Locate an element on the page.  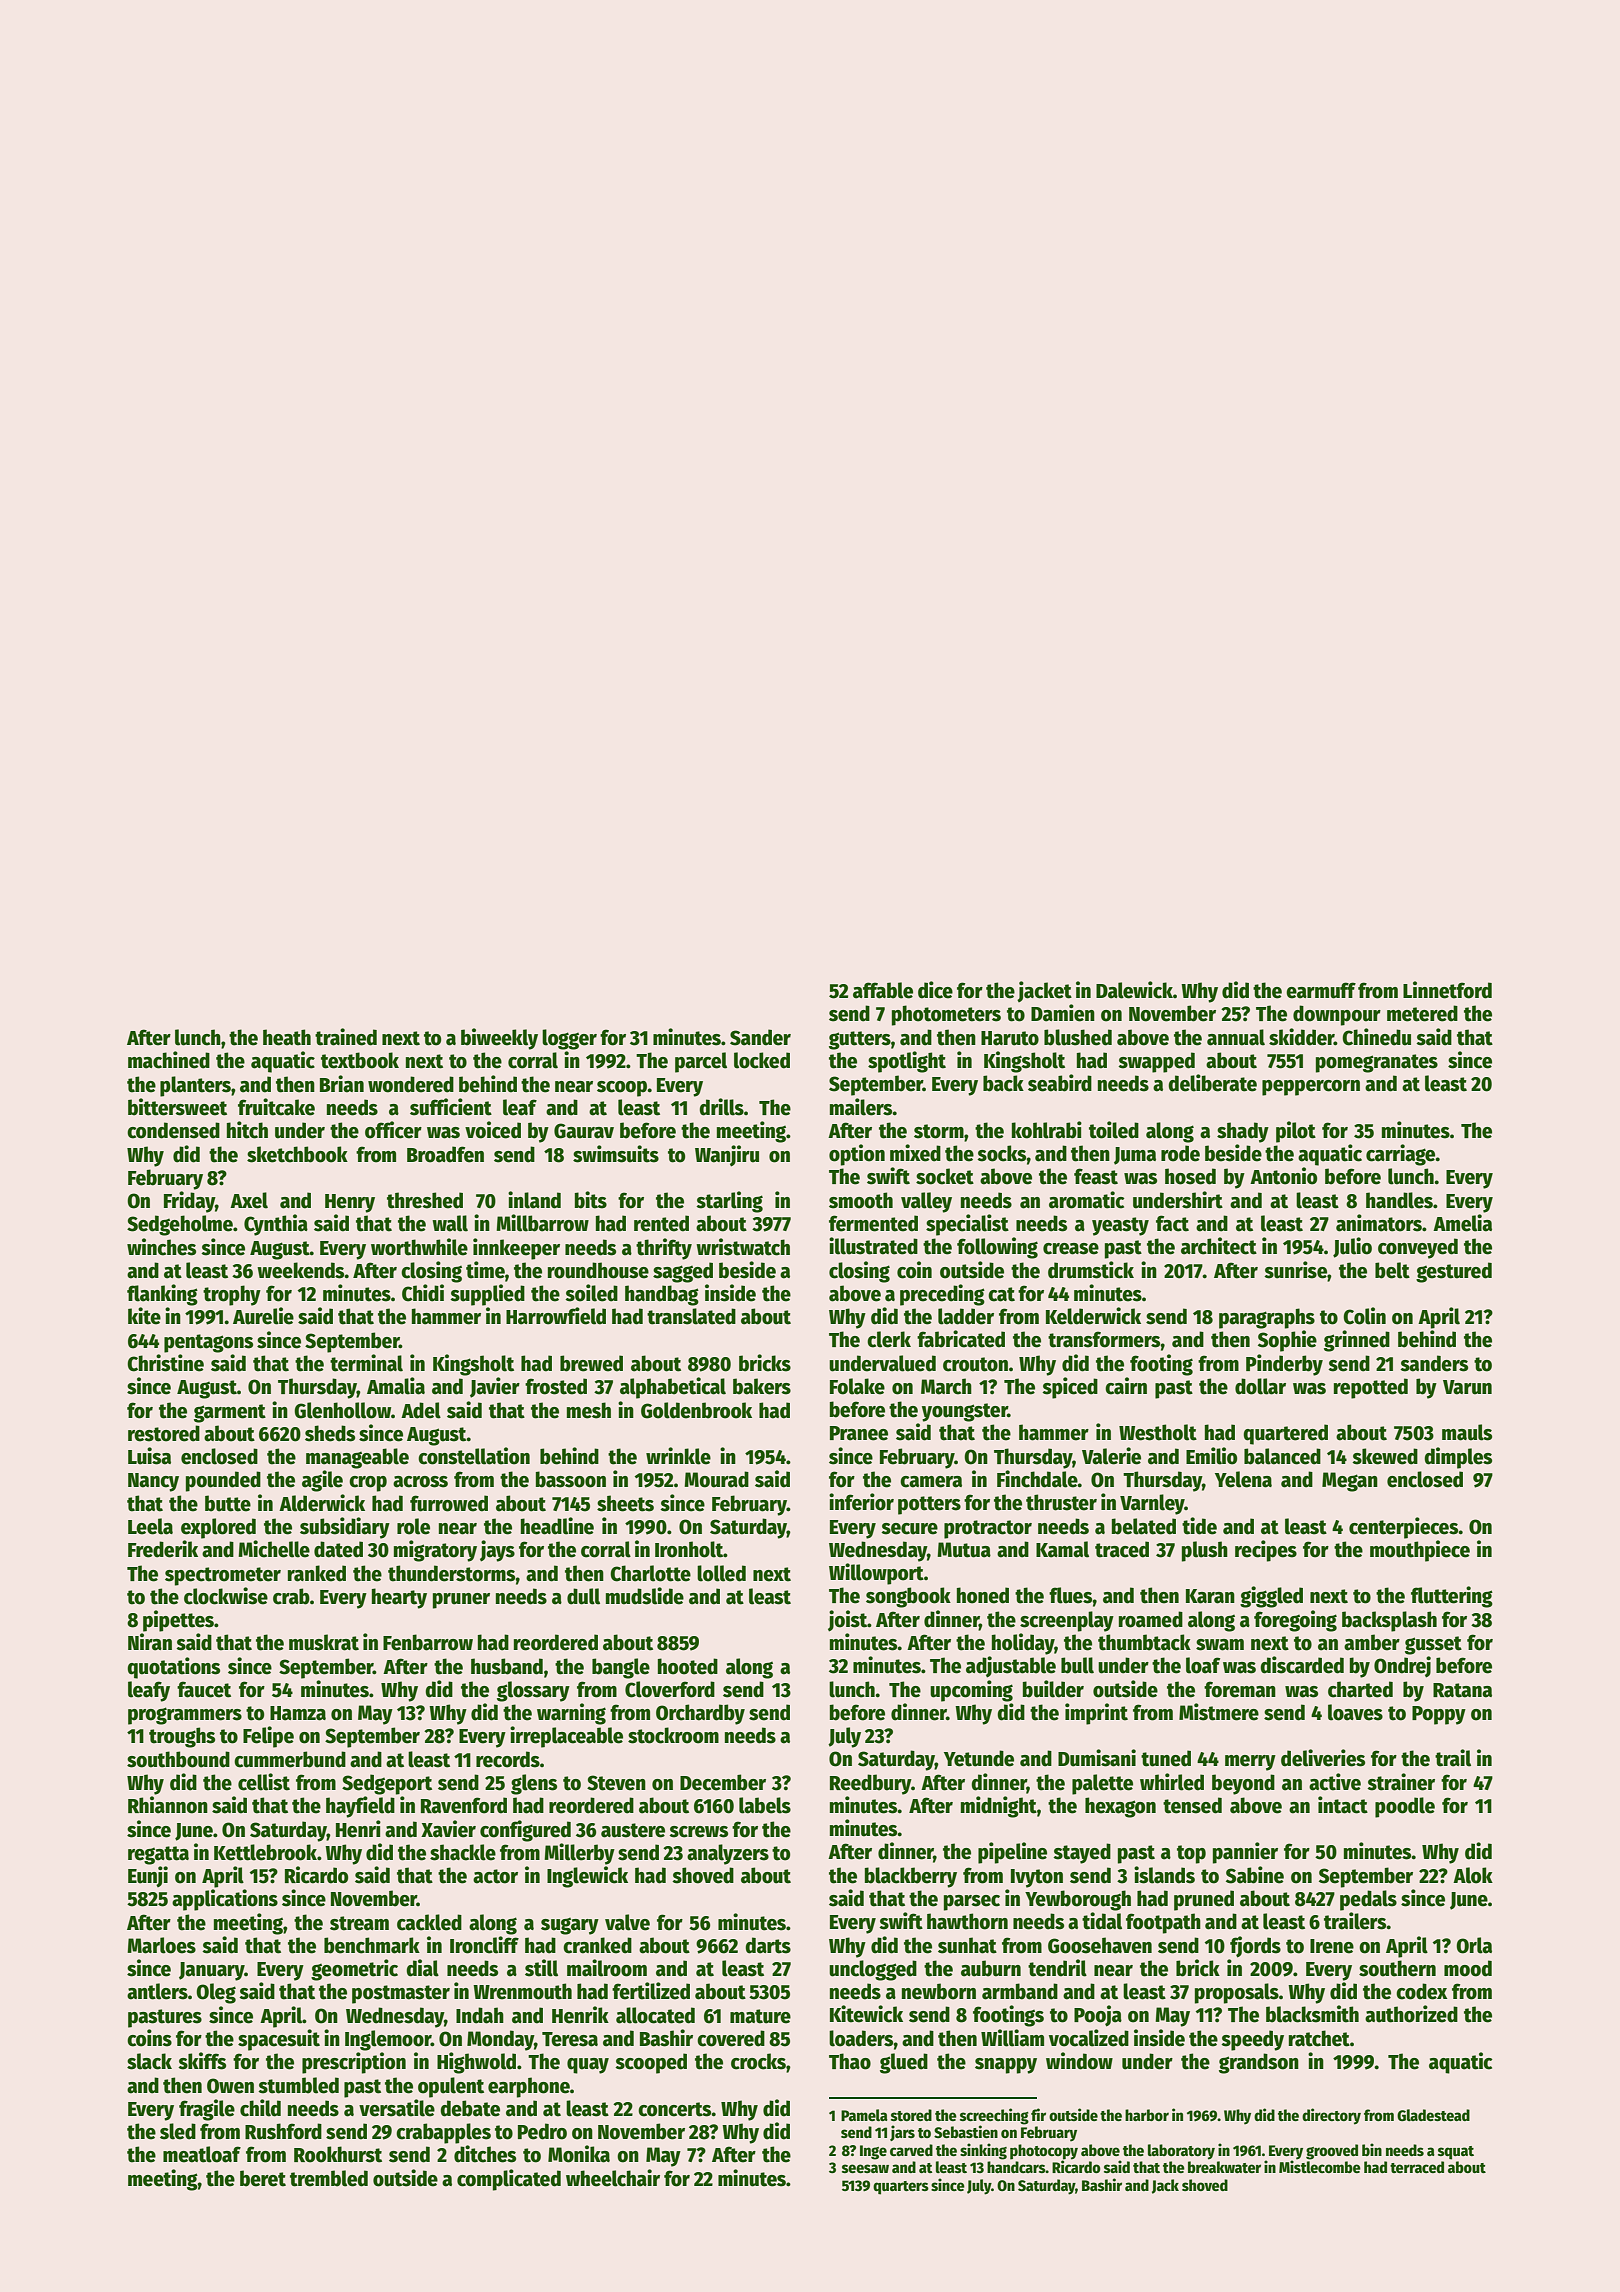
strainer is located at coordinates (1401, 1782).
